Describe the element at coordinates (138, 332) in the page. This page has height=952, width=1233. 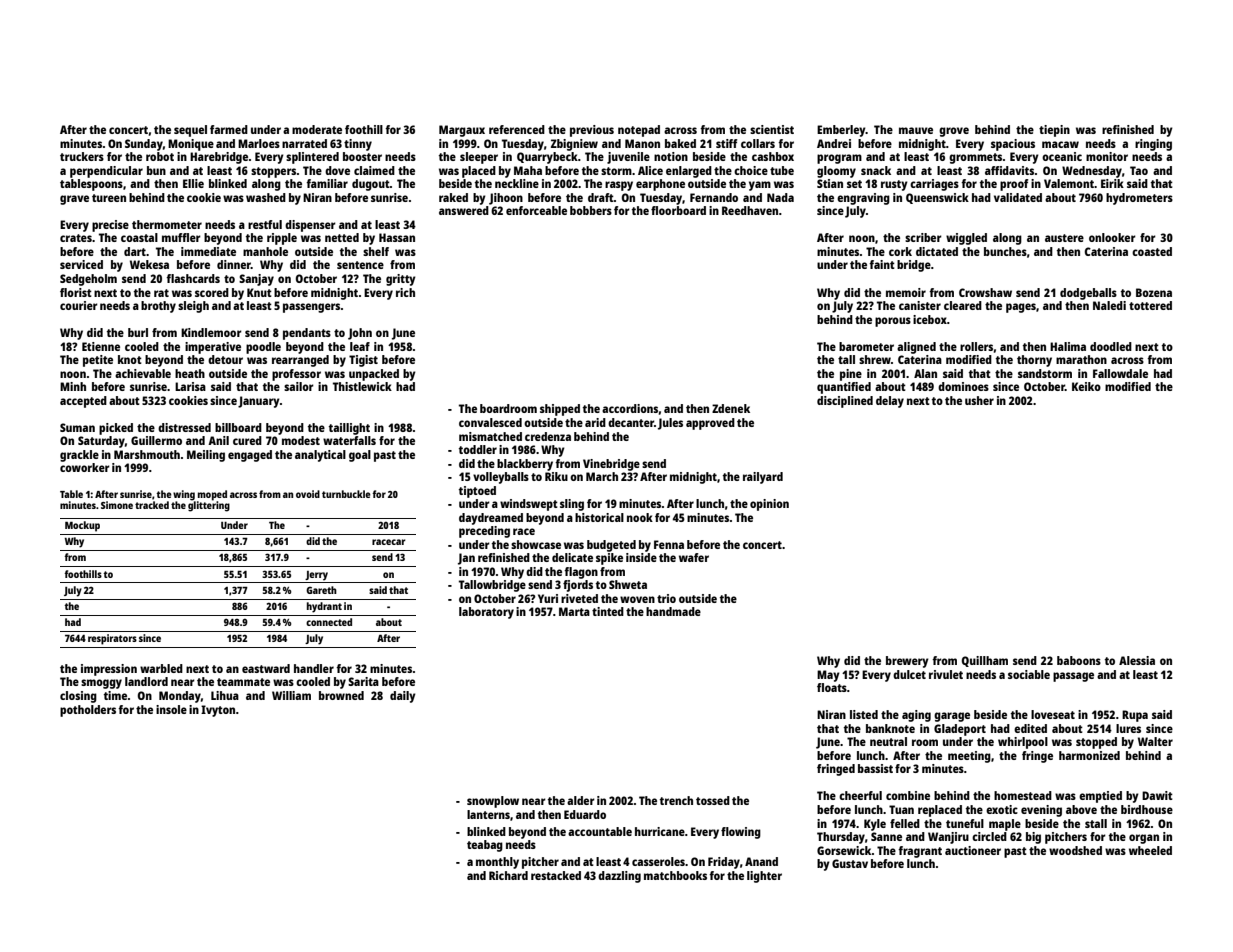
I see `burl` at that location.
